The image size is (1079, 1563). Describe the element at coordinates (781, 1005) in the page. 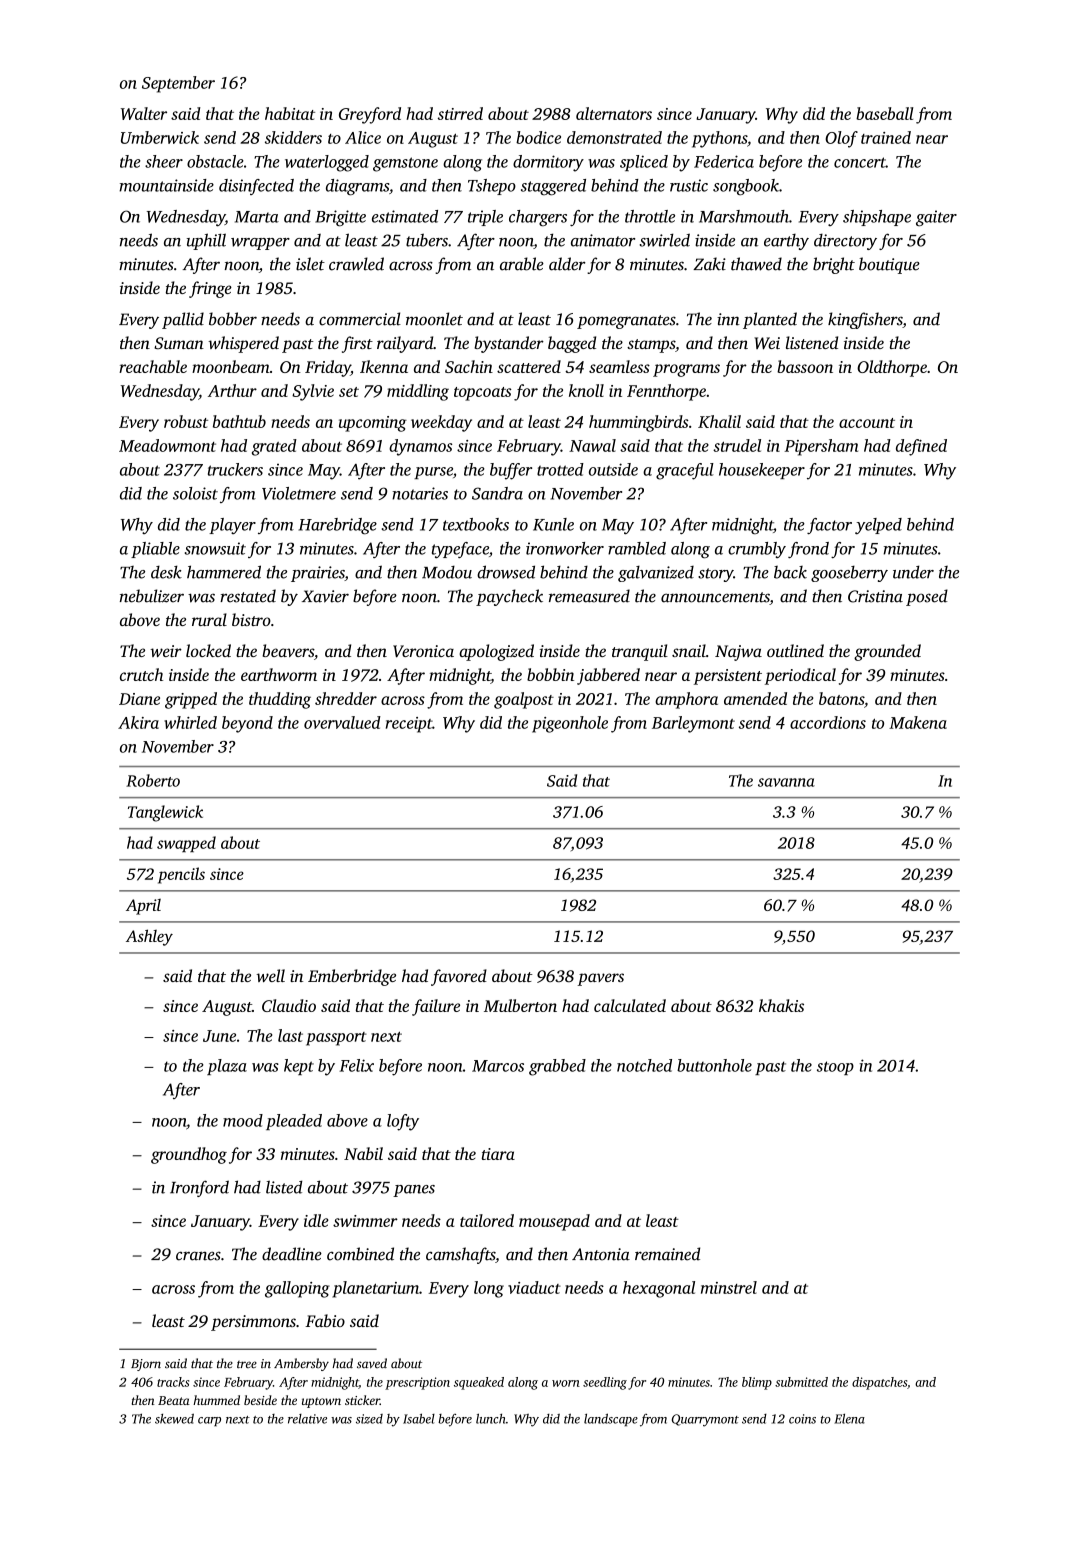

I see `khakis` at that location.
